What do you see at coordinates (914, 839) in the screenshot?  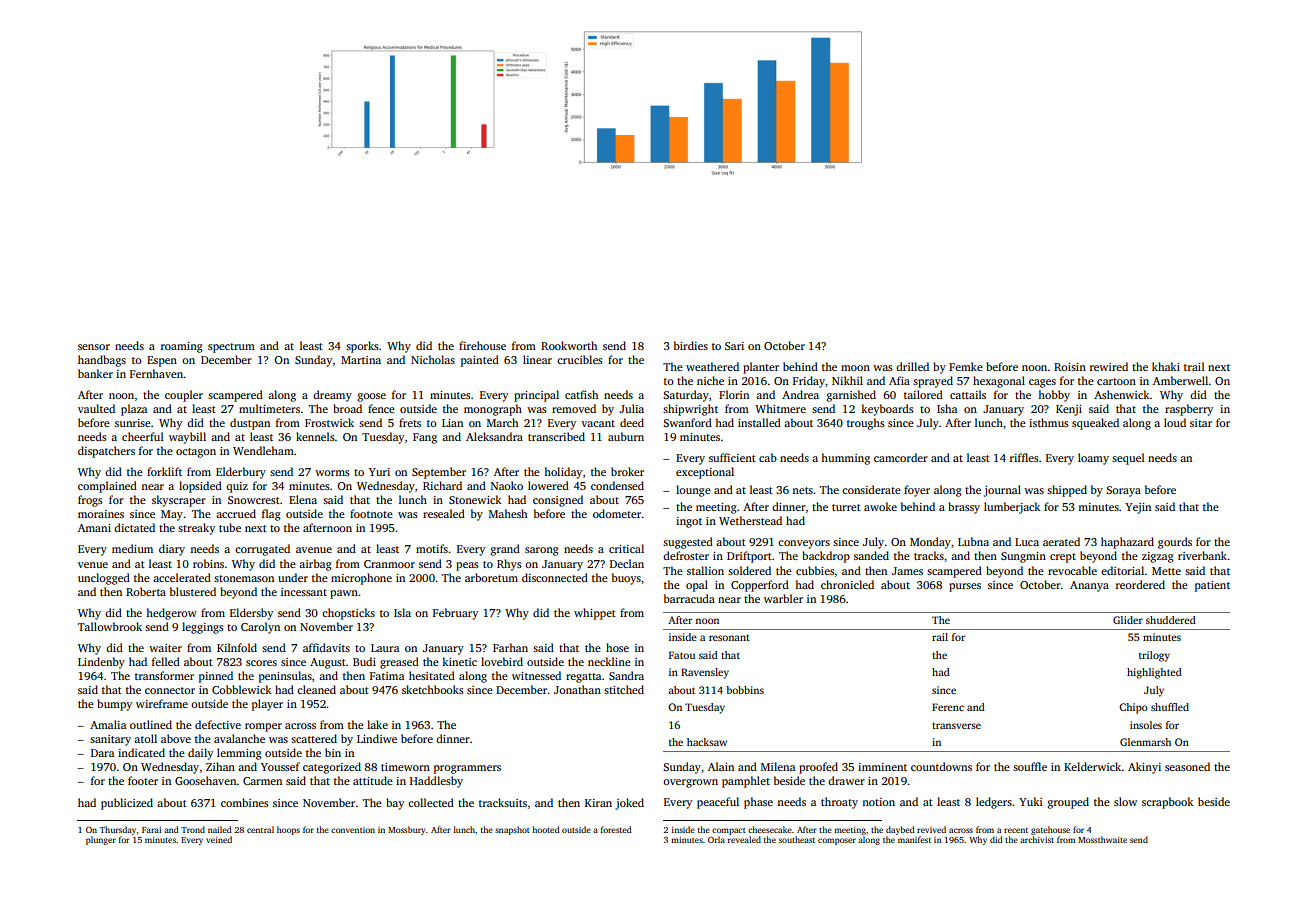 I see `manifest` at bounding box center [914, 839].
